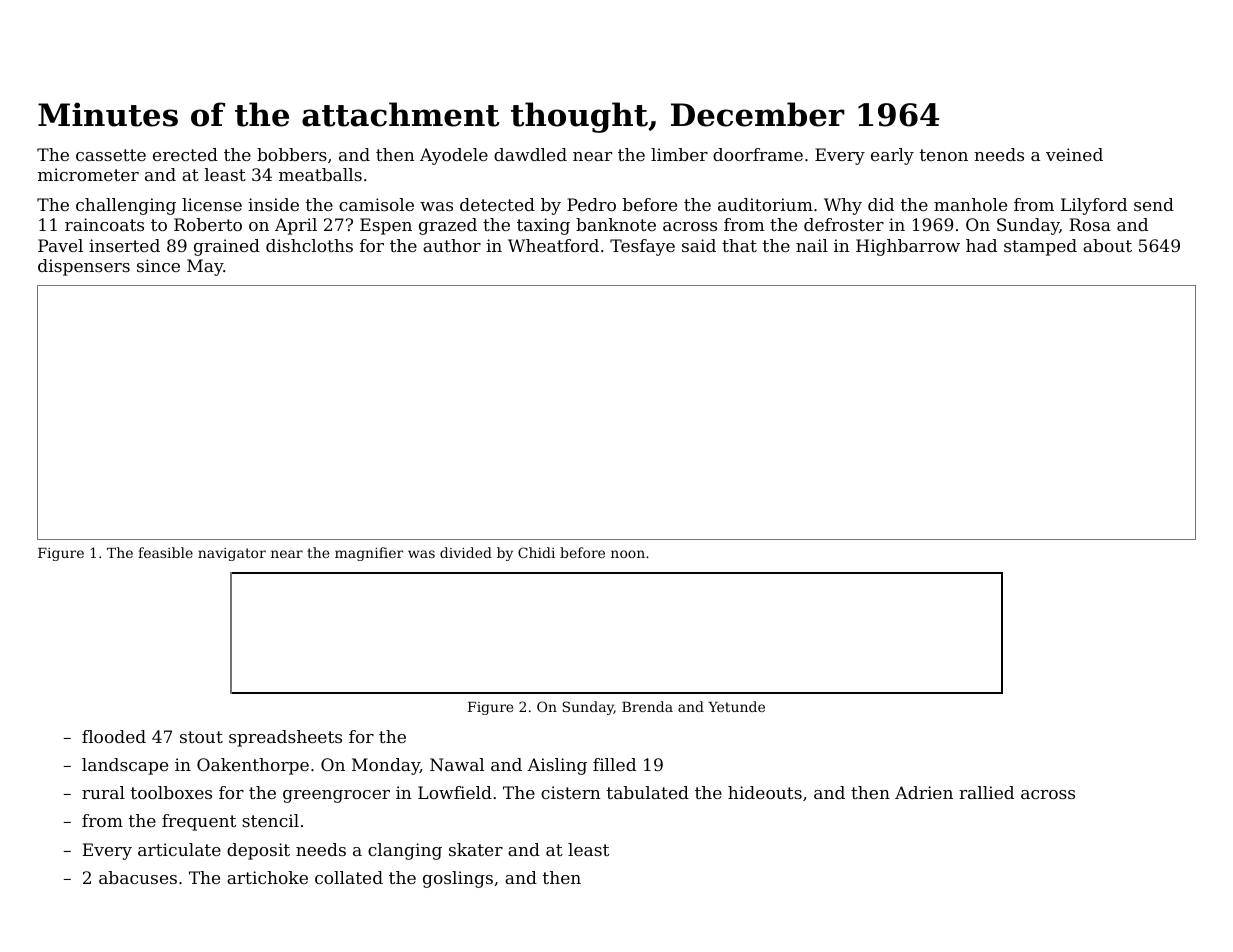  I want to click on that, so click(739, 245).
